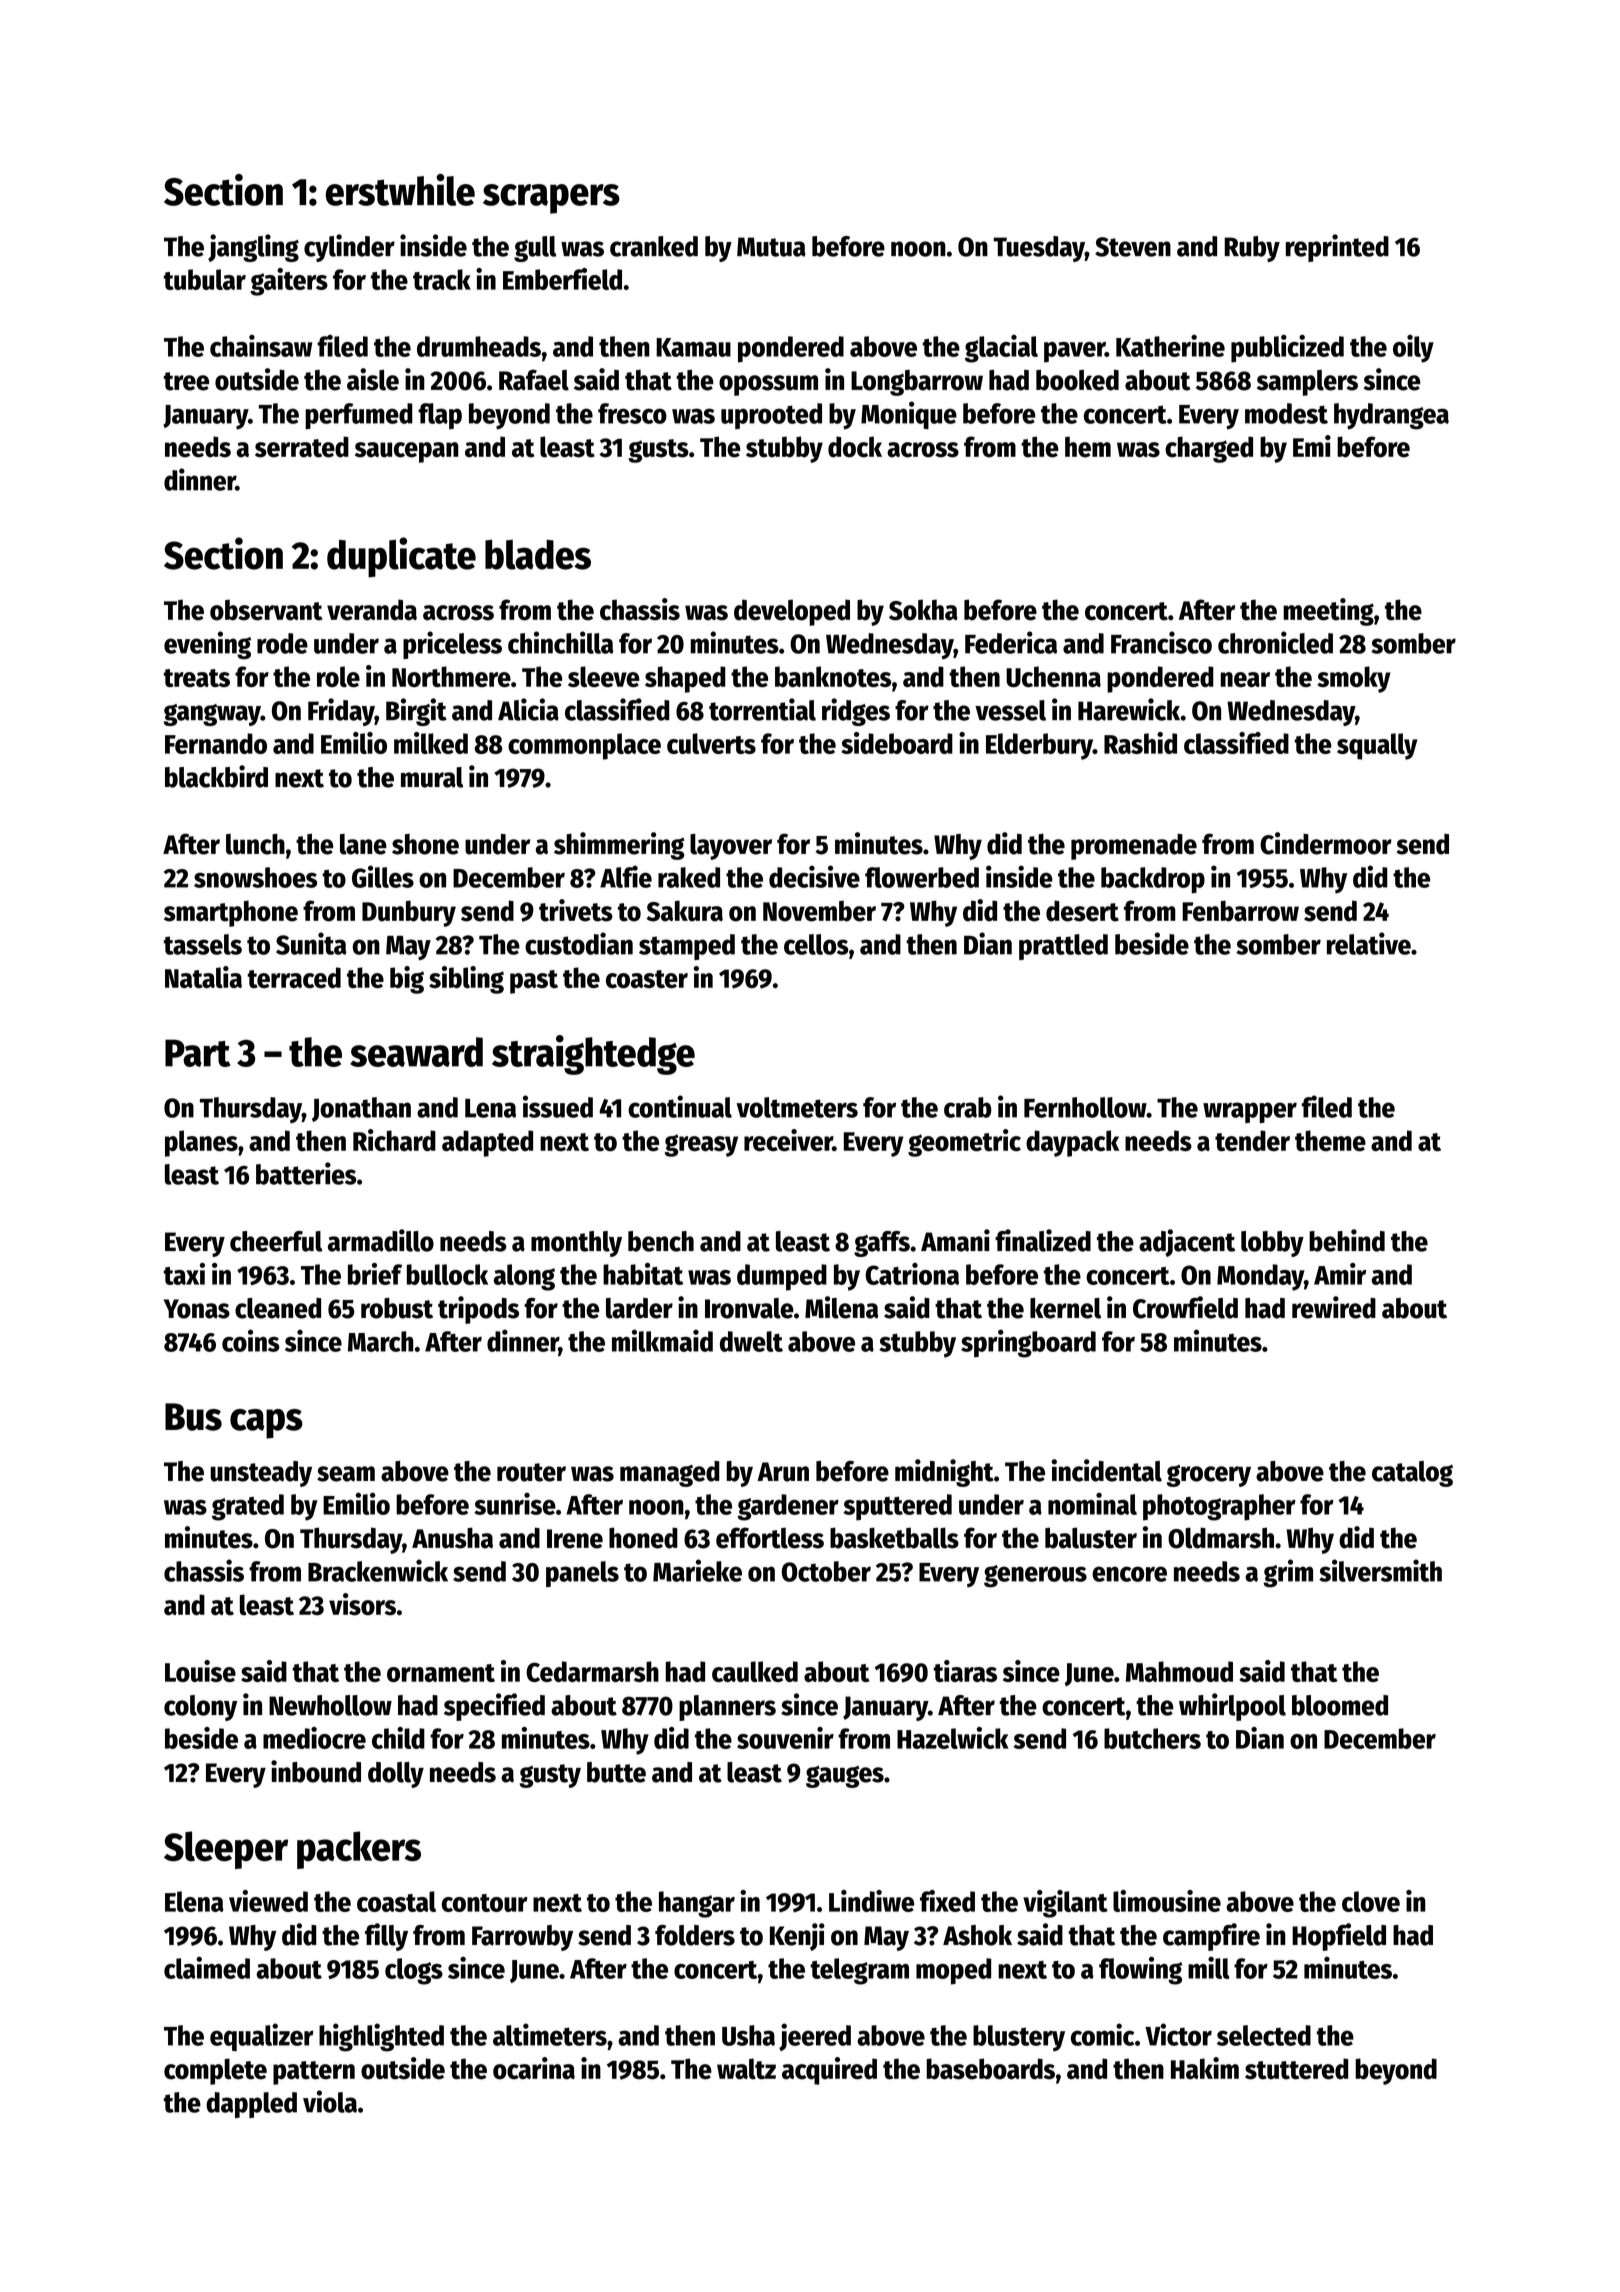  What do you see at coordinates (1391, 416) in the image?
I see `hydrangea` at bounding box center [1391, 416].
